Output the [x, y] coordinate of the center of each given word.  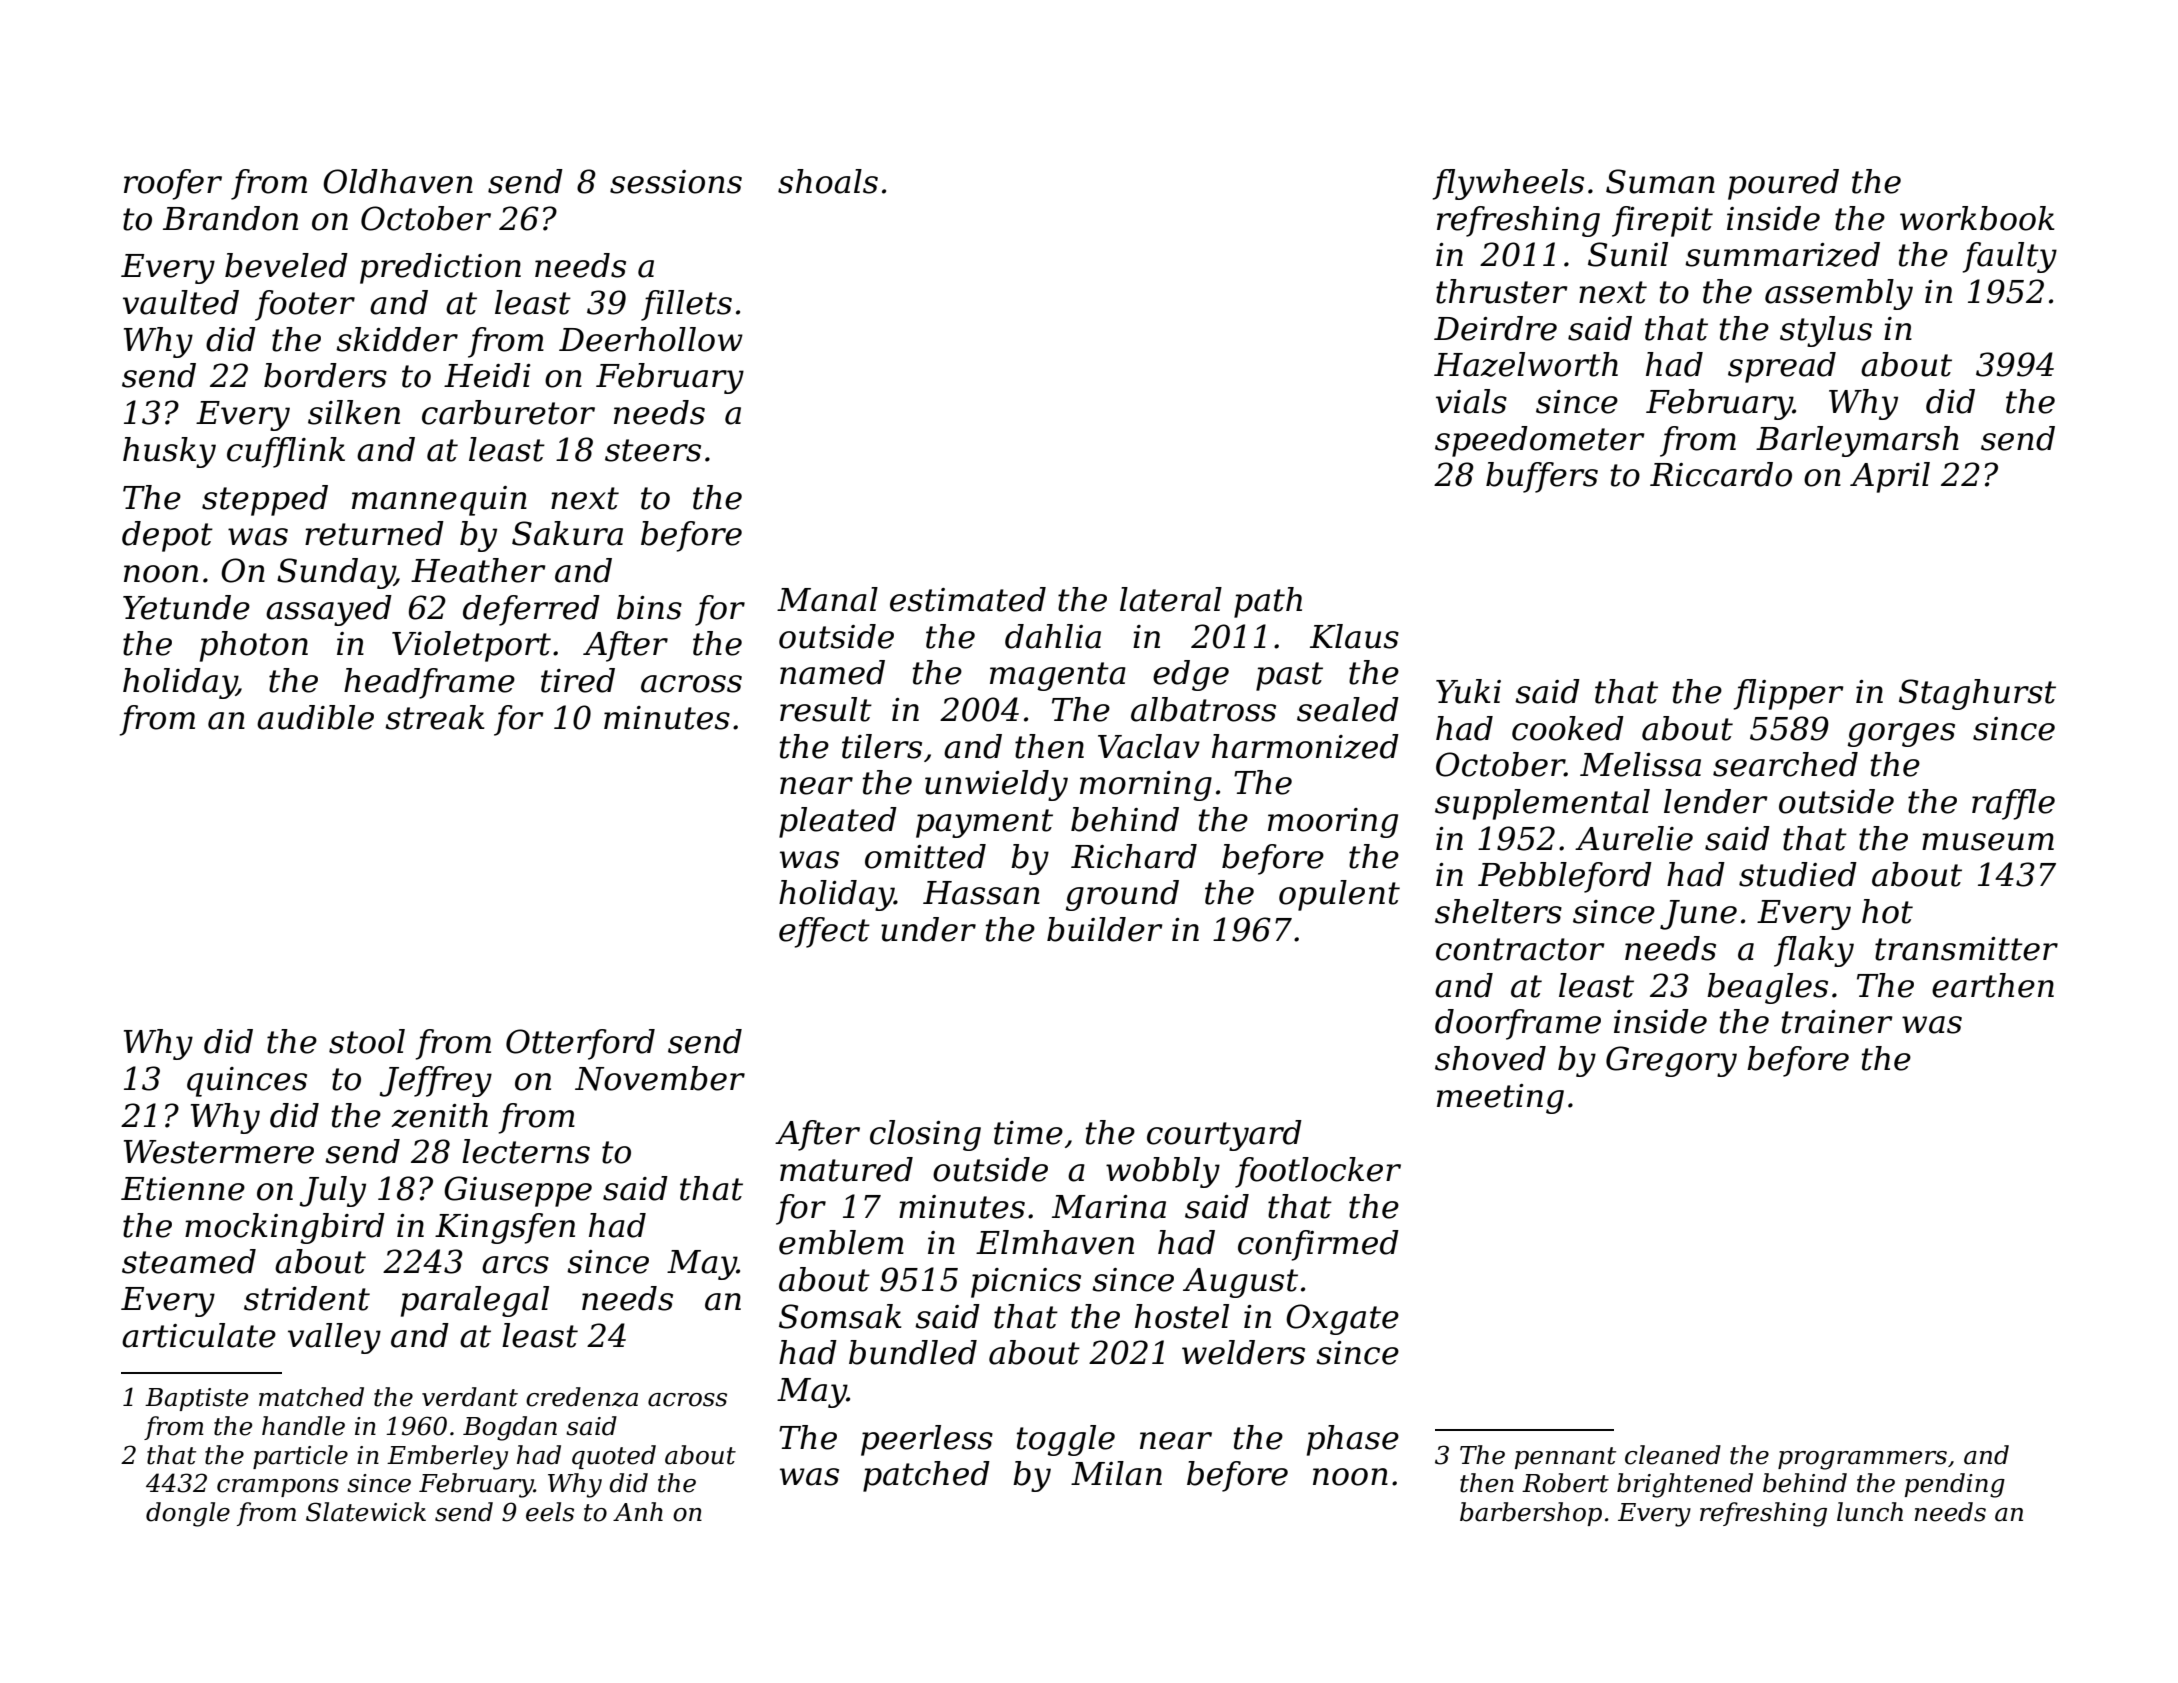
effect [824, 932]
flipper [1789, 694]
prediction [440, 268]
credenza [582, 1397]
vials [1471, 401]
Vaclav [1149, 746]
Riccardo [1721, 474]
